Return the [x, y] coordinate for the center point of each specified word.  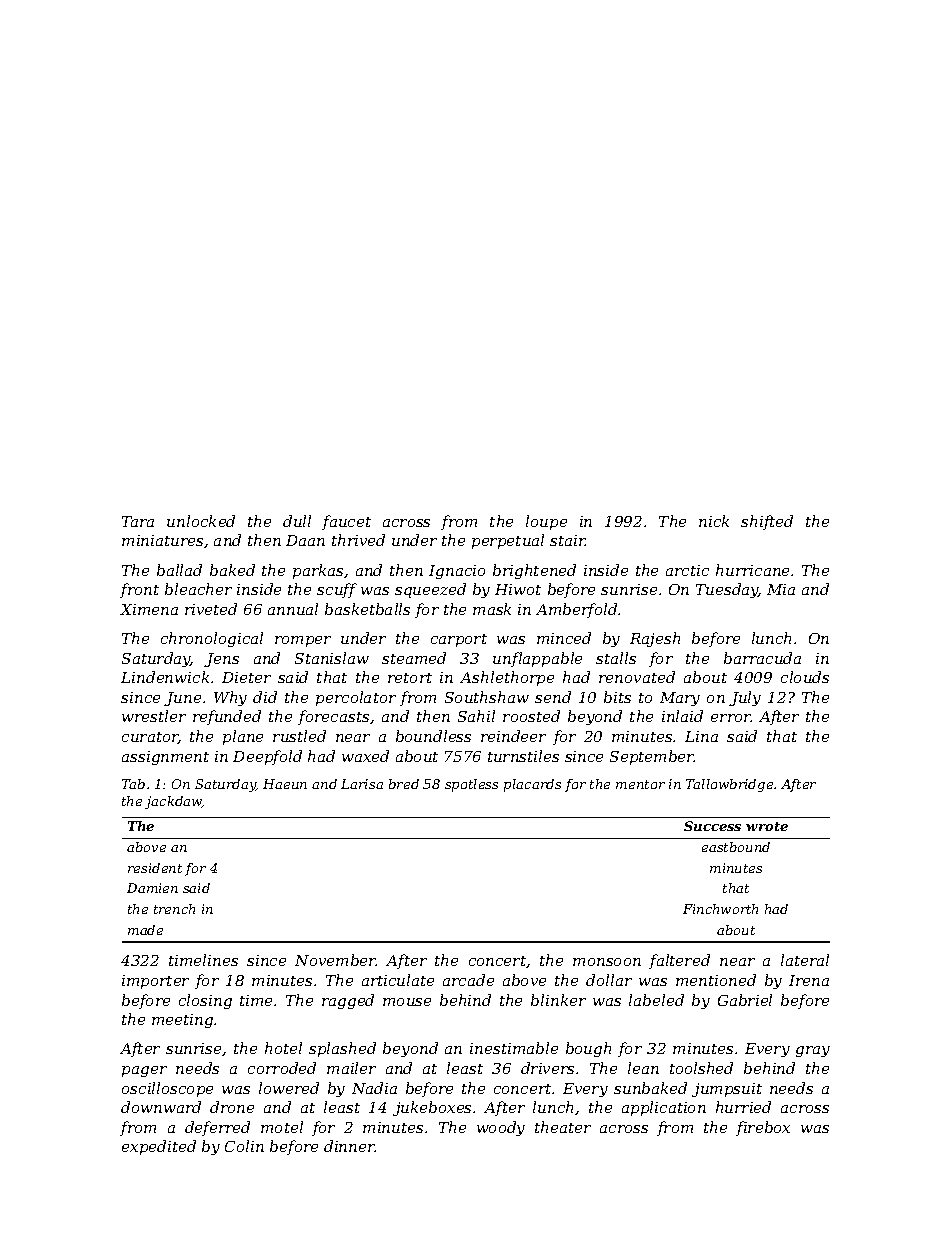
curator [150, 738]
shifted [767, 522]
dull [297, 521]
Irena [809, 980]
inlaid [682, 716]
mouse [407, 1002]
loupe [546, 522]
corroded [282, 1068]
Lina [701, 736]
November [335, 960]
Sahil [476, 716]
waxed [365, 756]
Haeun [285, 784]
